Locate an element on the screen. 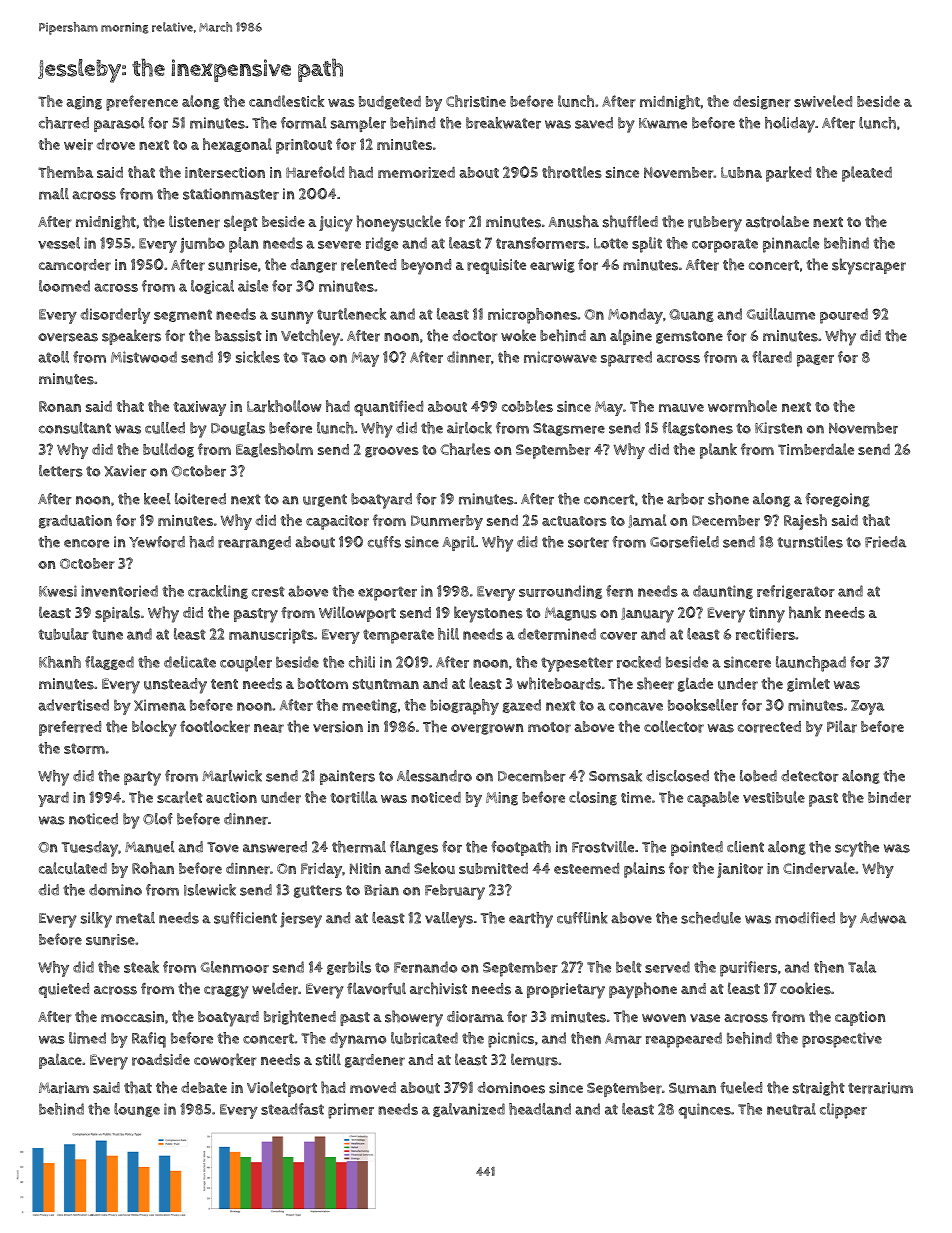 The image size is (952, 1233). holiday is located at coordinates (790, 125).
